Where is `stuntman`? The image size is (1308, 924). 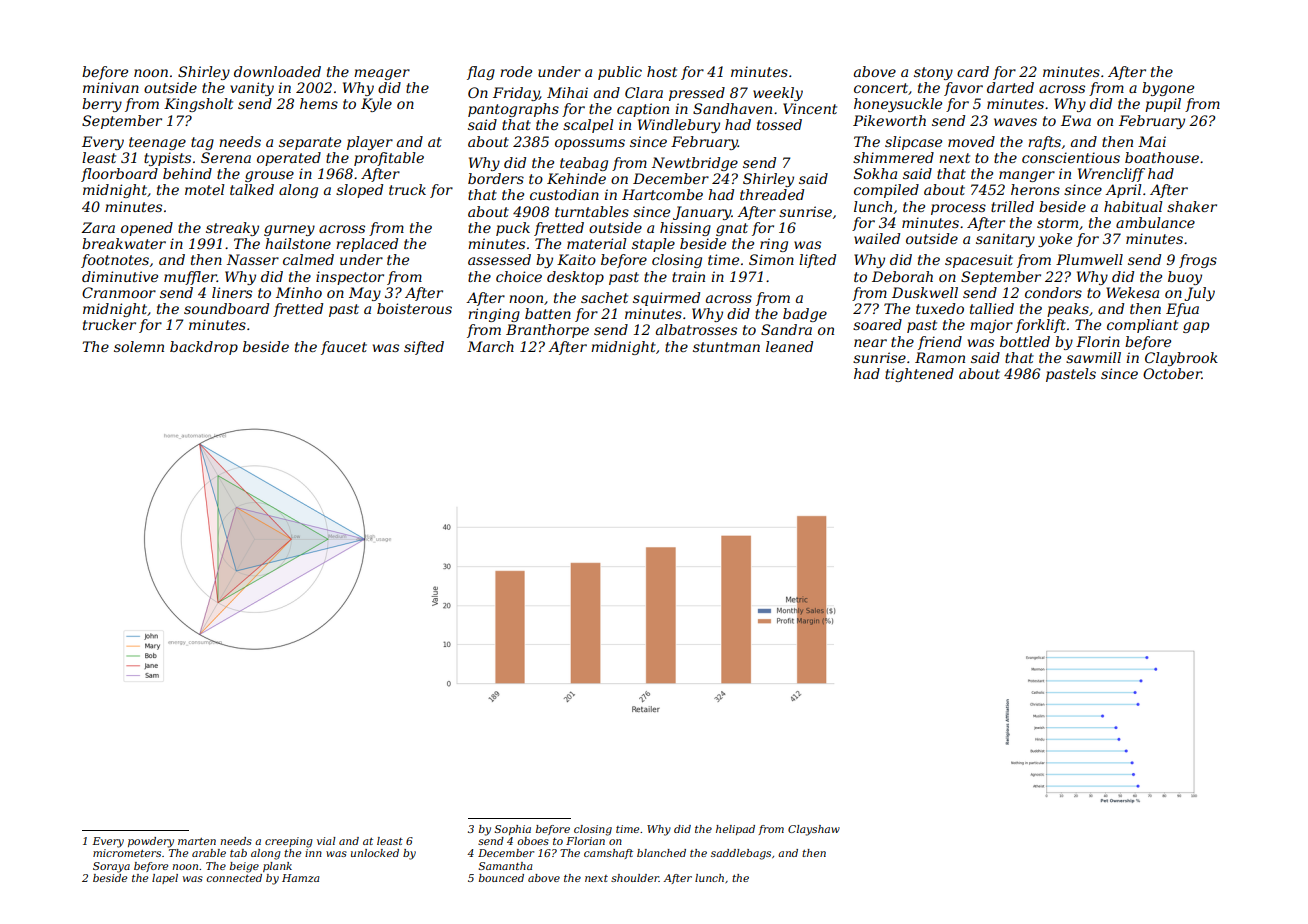
stuntman is located at coordinates (726, 347).
